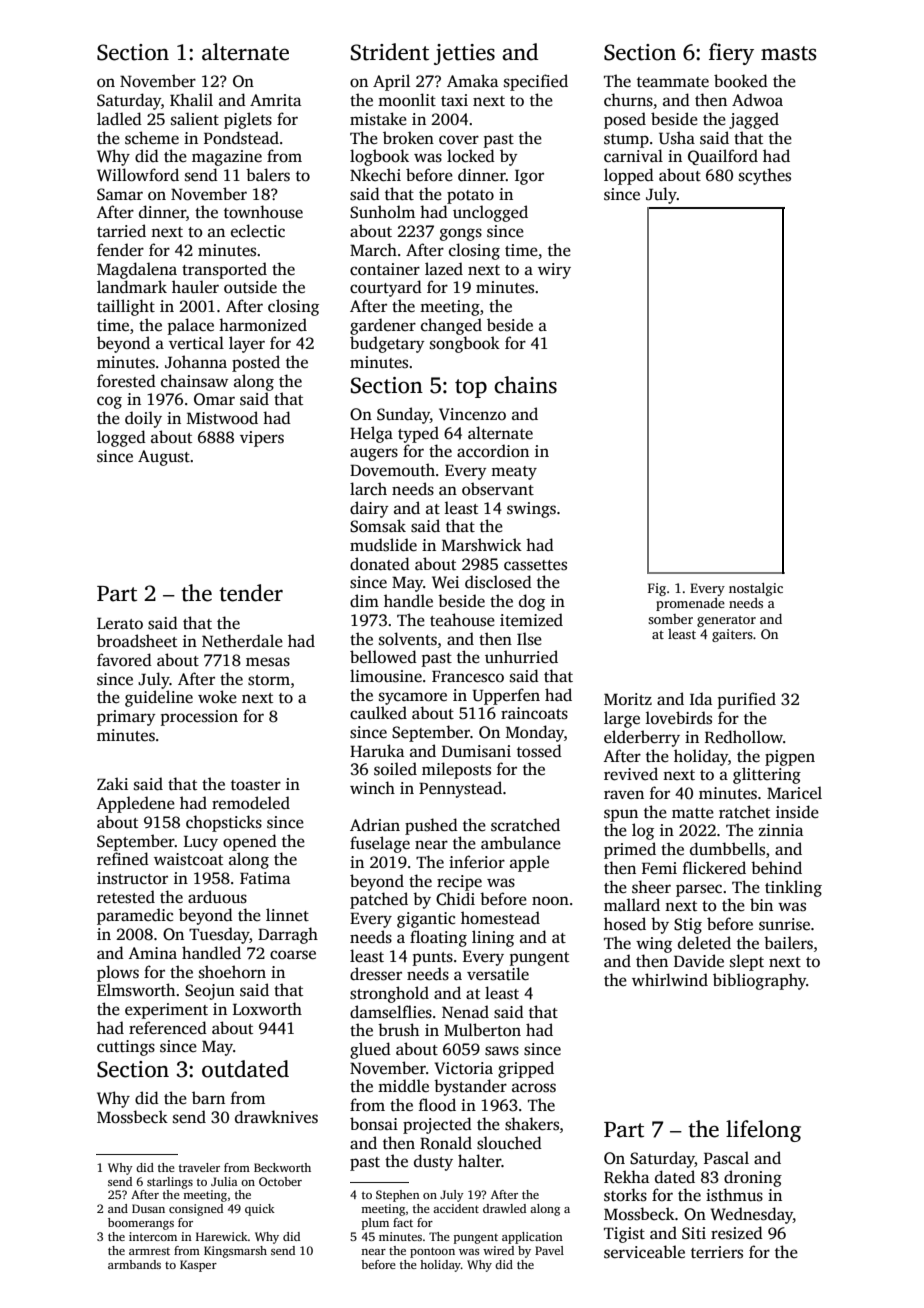 The image size is (924, 1308). I want to click on deleted, so click(704, 943).
